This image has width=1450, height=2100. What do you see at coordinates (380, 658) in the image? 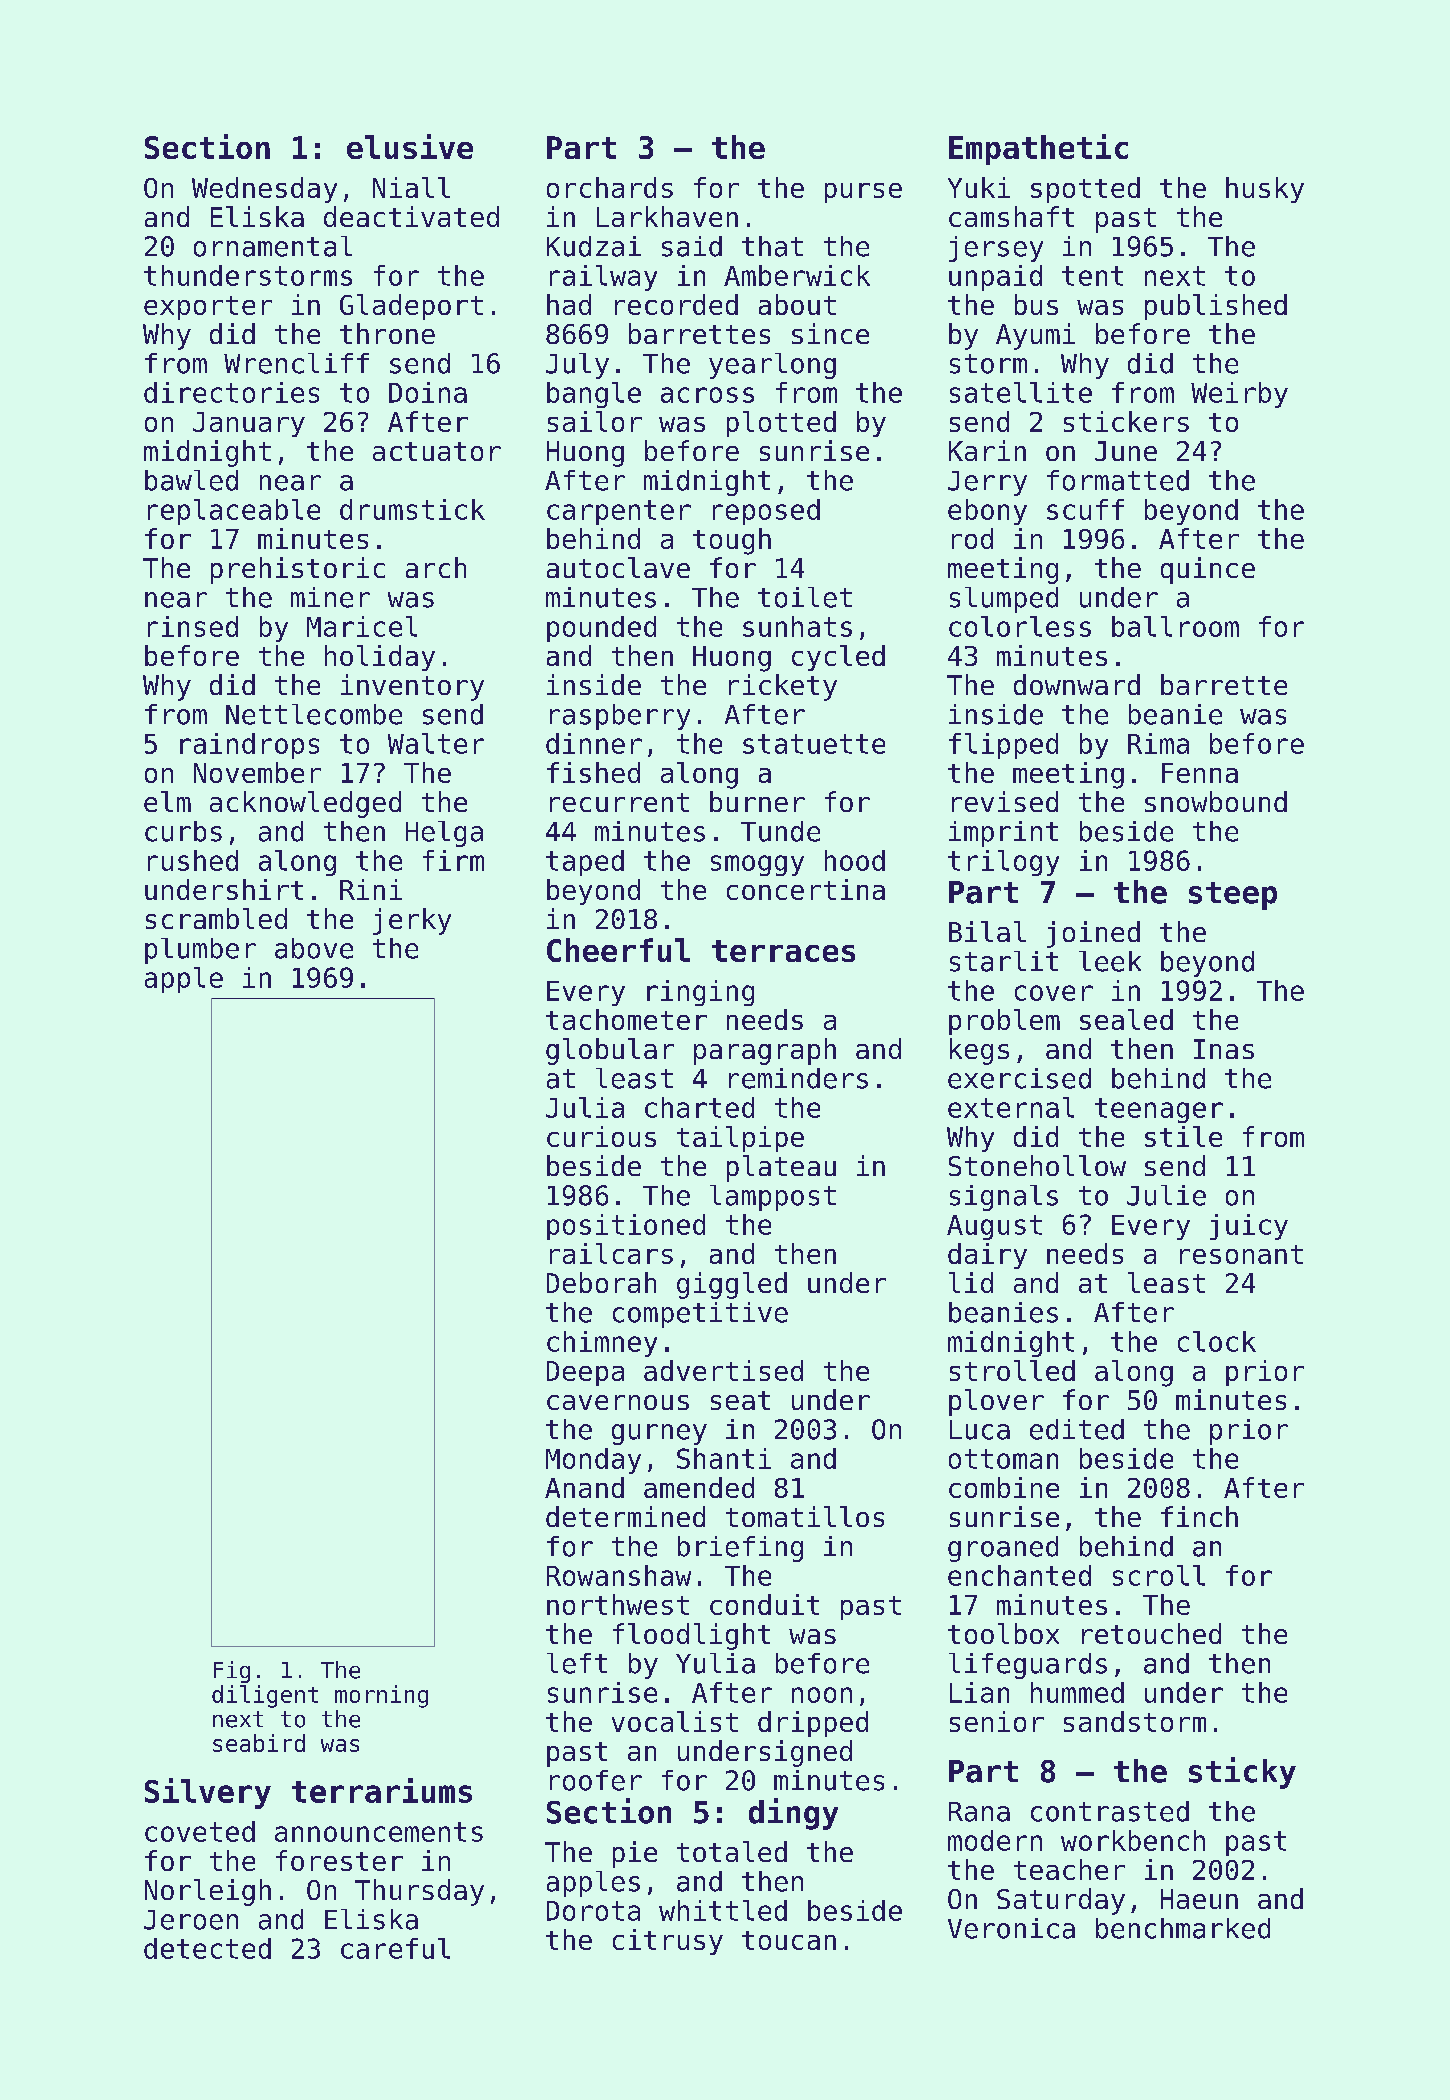
I see `holiday` at bounding box center [380, 658].
